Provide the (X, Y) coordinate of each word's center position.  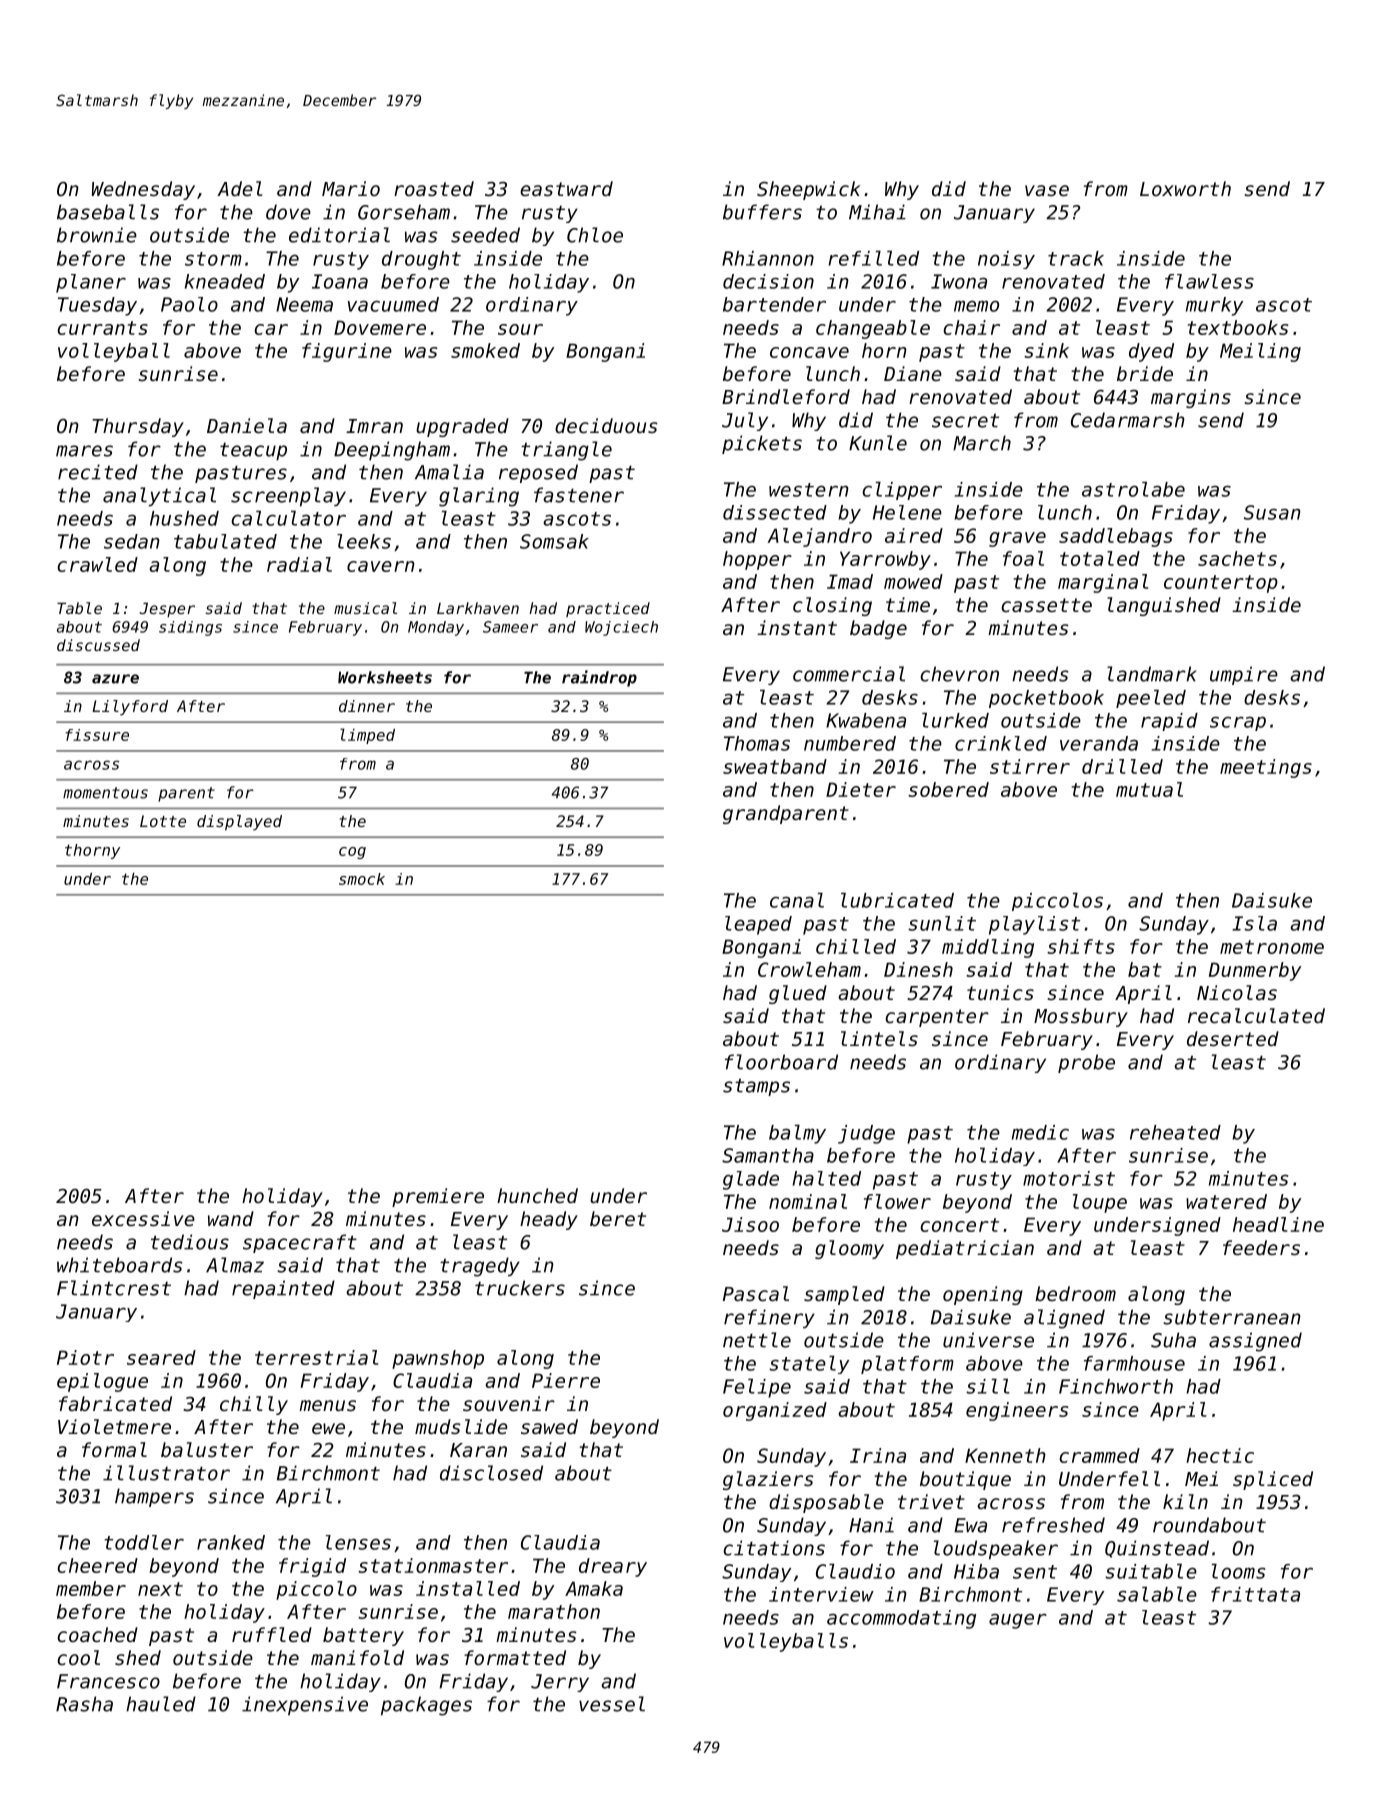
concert (960, 1225)
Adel (239, 188)
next (160, 1589)
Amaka (594, 1588)
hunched (537, 1195)
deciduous (606, 425)
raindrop (599, 678)
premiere (438, 1197)
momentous (105, 793)
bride (1145, 373)
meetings (1266, 768)
